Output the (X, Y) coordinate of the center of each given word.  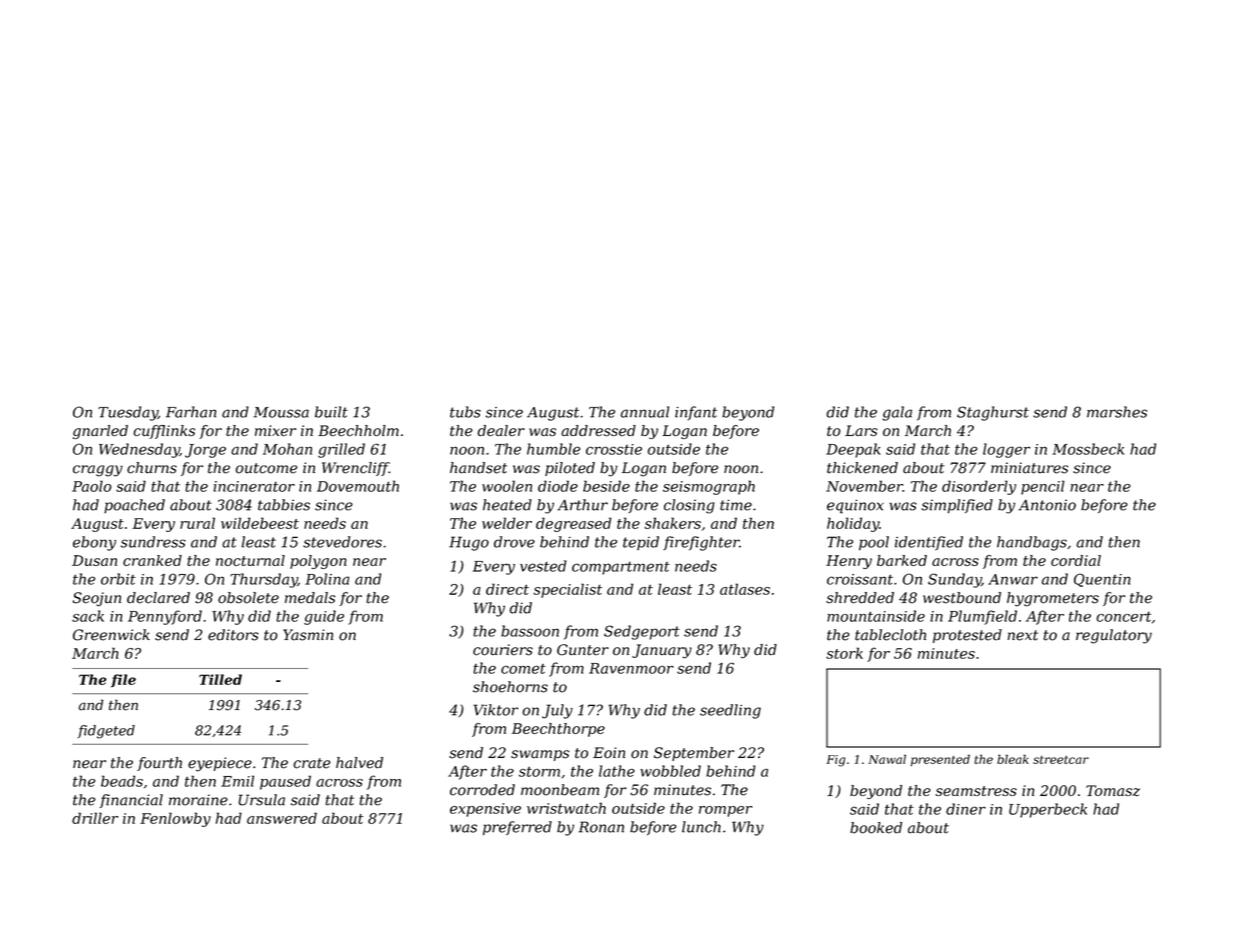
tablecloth (890, 635)
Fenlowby (175, 819)
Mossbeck (1088, 449)
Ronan (601, 827)
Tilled (220, 679)
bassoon (530, 631)
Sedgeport (642, 632)
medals (310, 598)
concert (1123, 616)
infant (696, 413)
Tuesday (128, 413)
